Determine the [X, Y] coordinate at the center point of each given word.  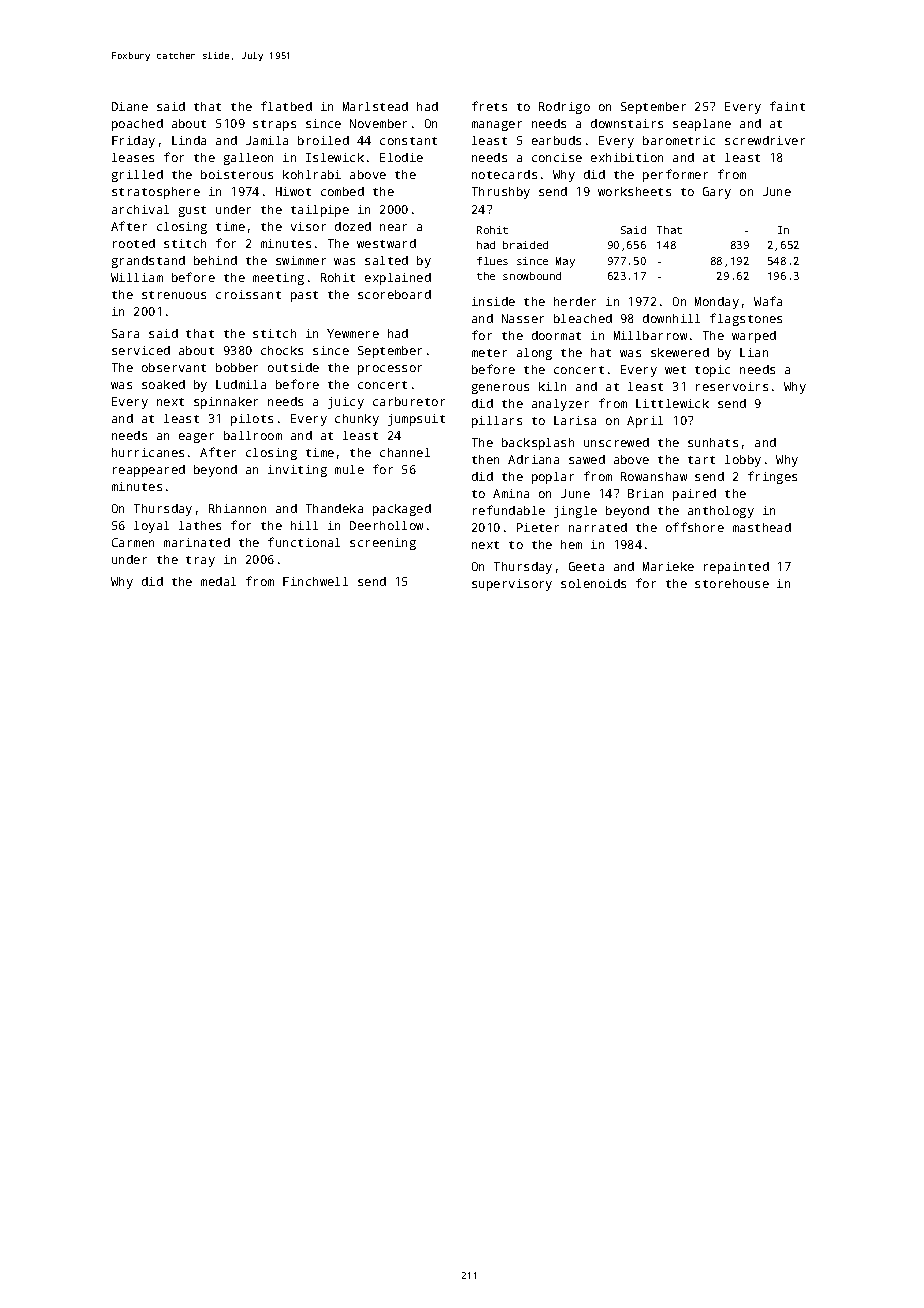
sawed [587, 459]
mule [349, 469]
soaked [163, 384]
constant [408, 141]
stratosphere [156, 193]
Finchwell [315, 581]
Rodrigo [564, 108]
